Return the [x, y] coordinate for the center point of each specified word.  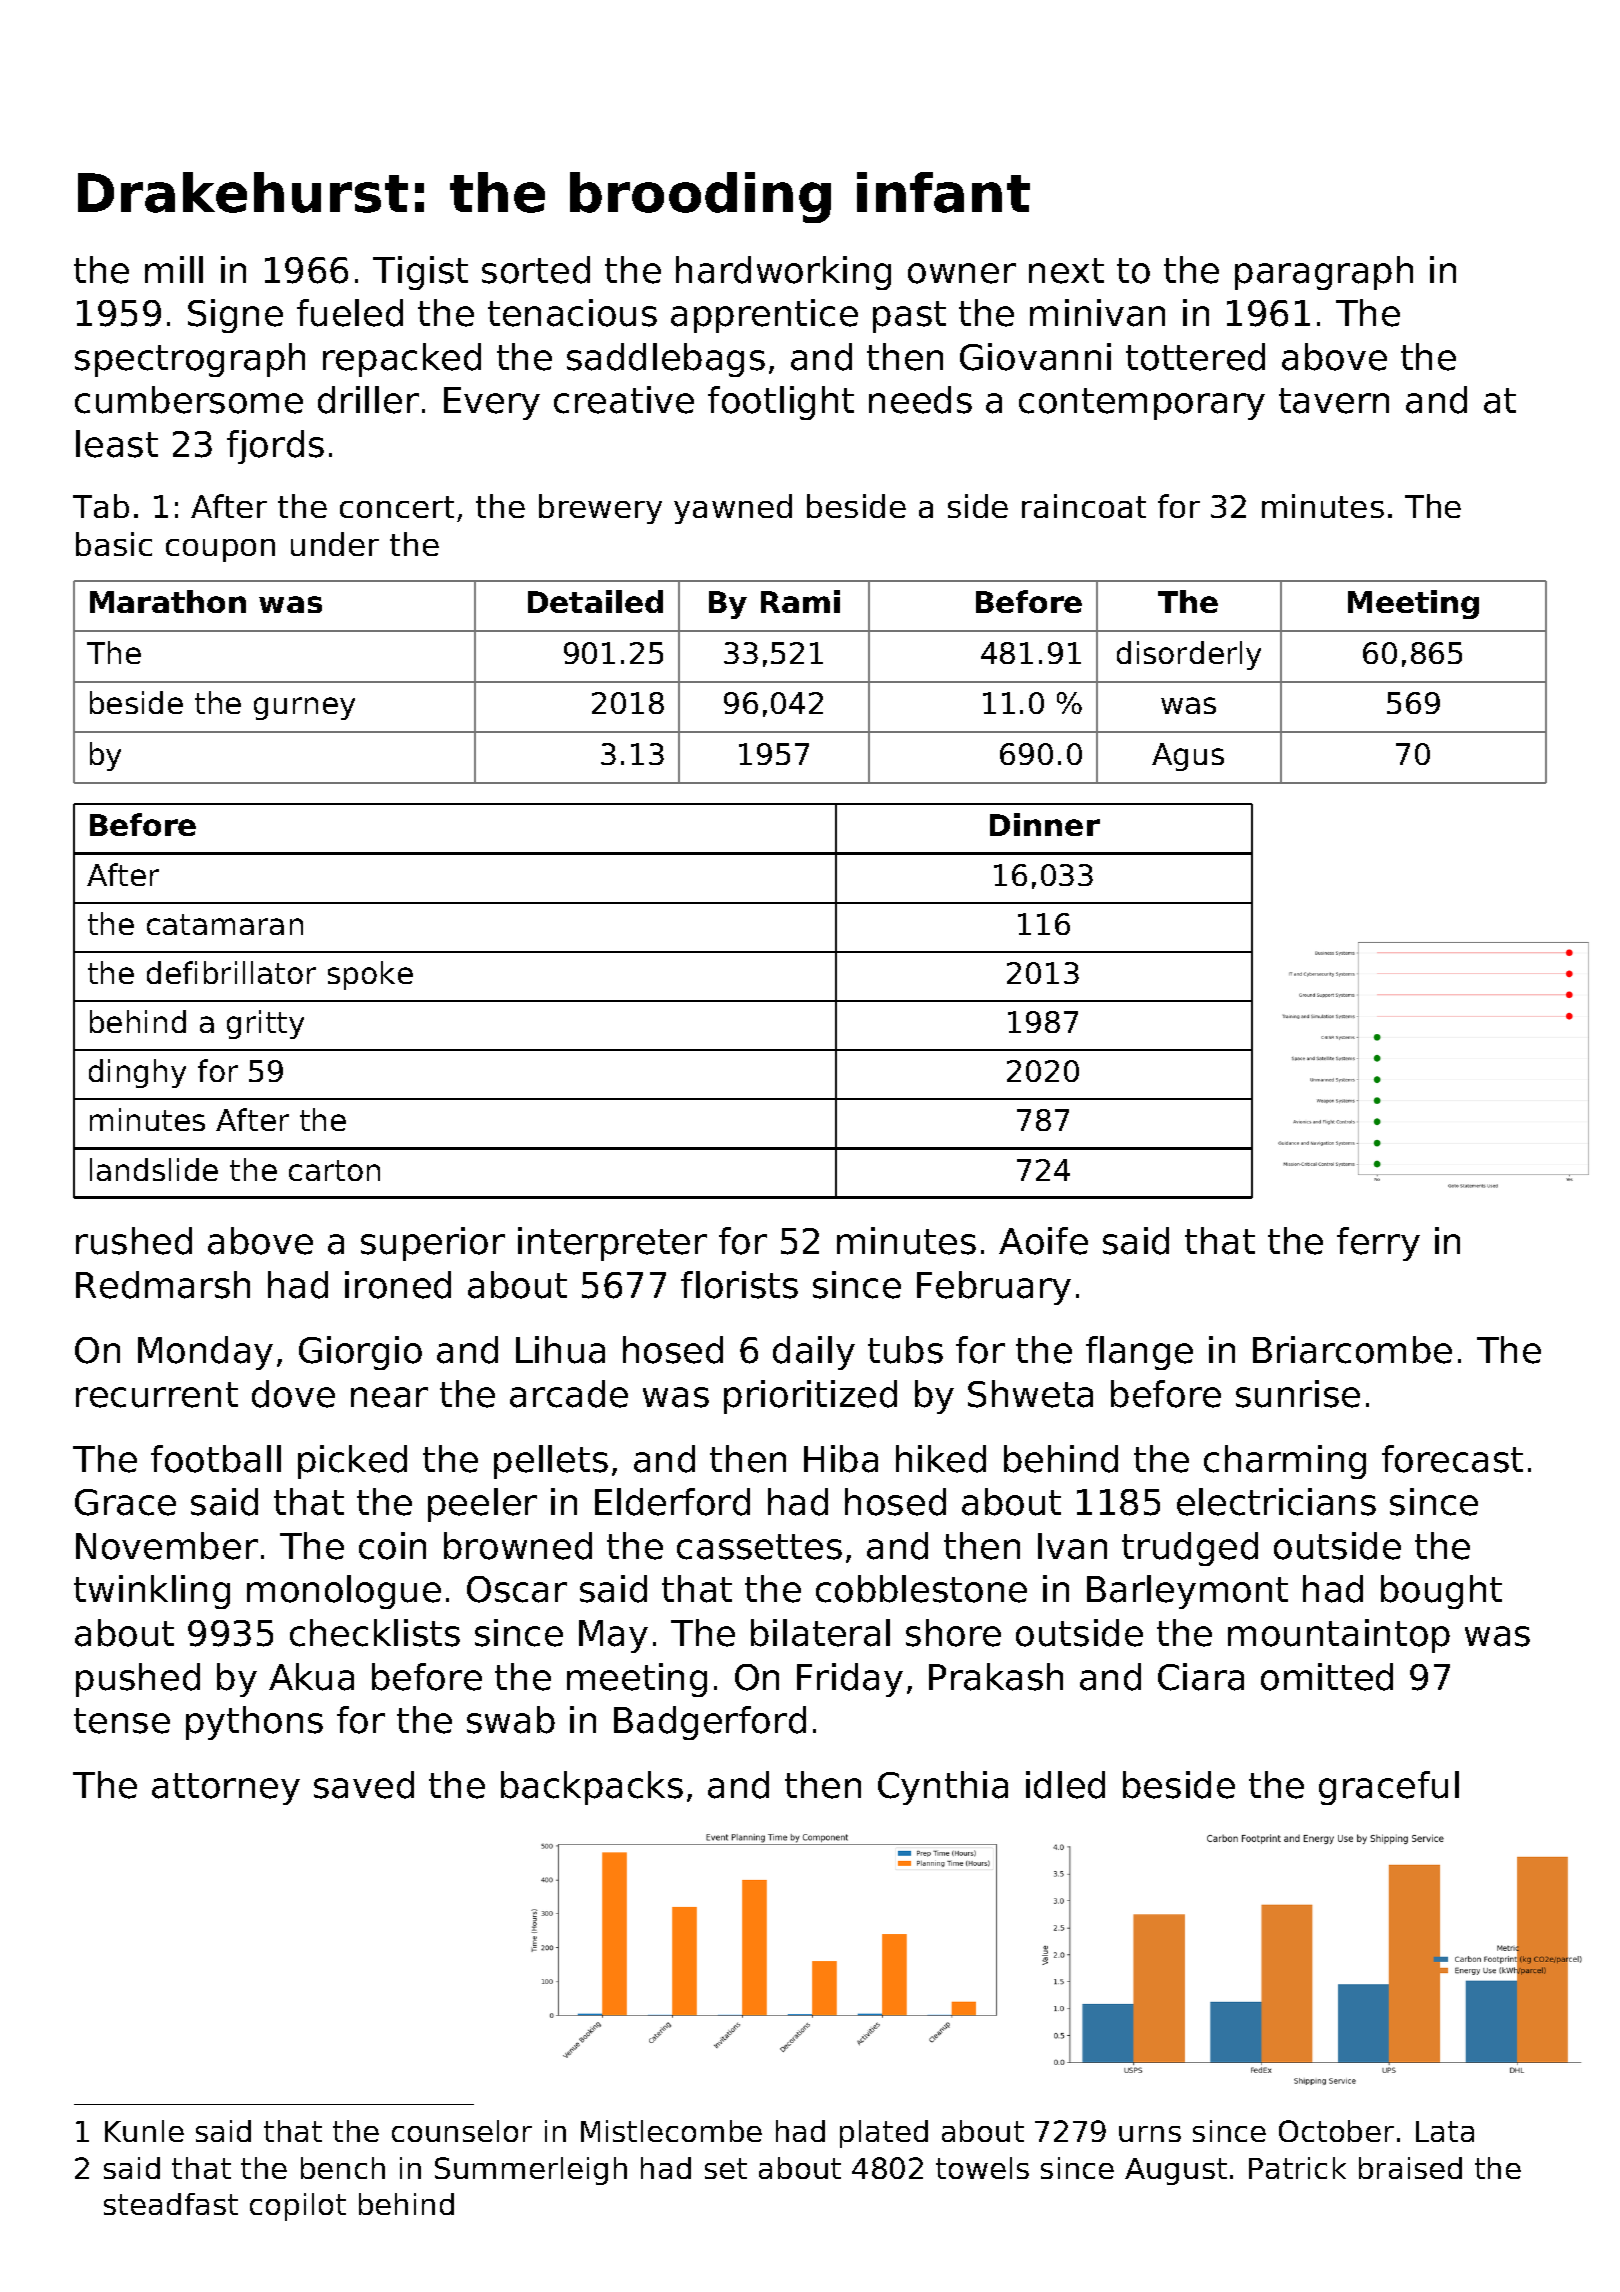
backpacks [592, 1788]
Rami [800, 601]
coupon [220, 550]
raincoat [1084, 506]
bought [1441, 1592]
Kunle [144, 2131]
